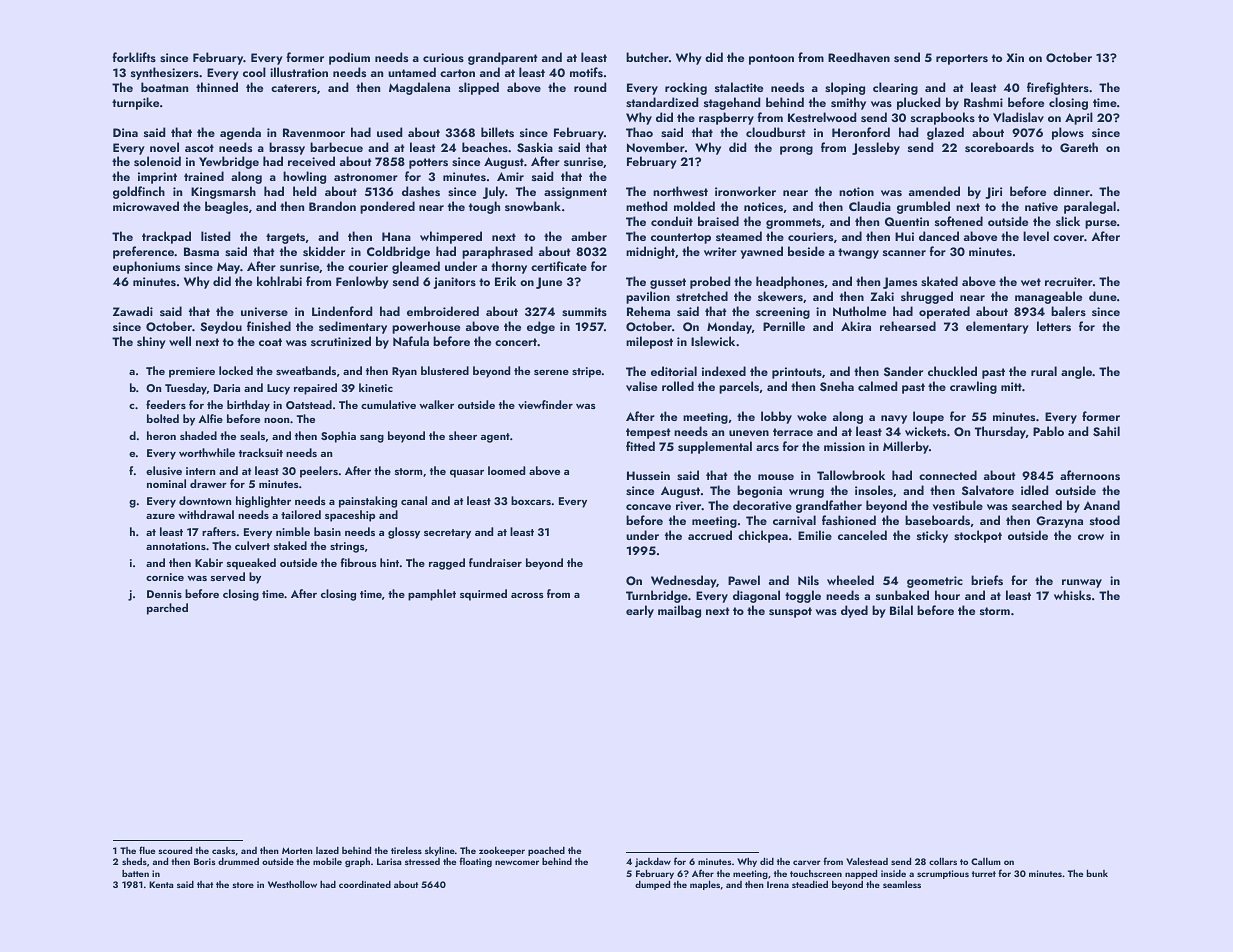  I want to click on Islewick, so click(713, 341).
